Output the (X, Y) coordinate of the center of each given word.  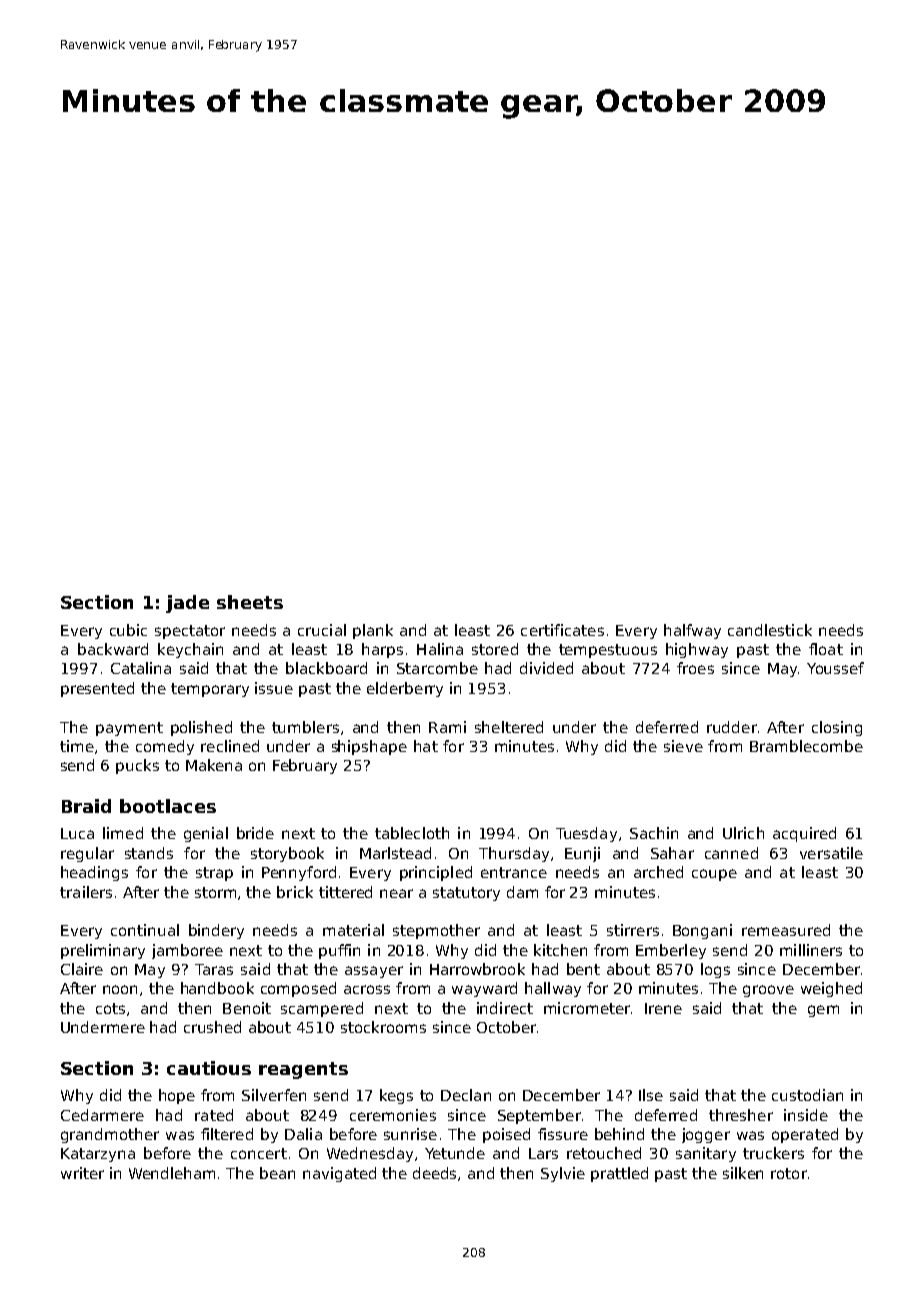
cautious (209, 1068)
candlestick (770, 630)
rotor (789, 1173)
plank (373, 631)
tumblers (305, 727)
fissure (563, 1134)
